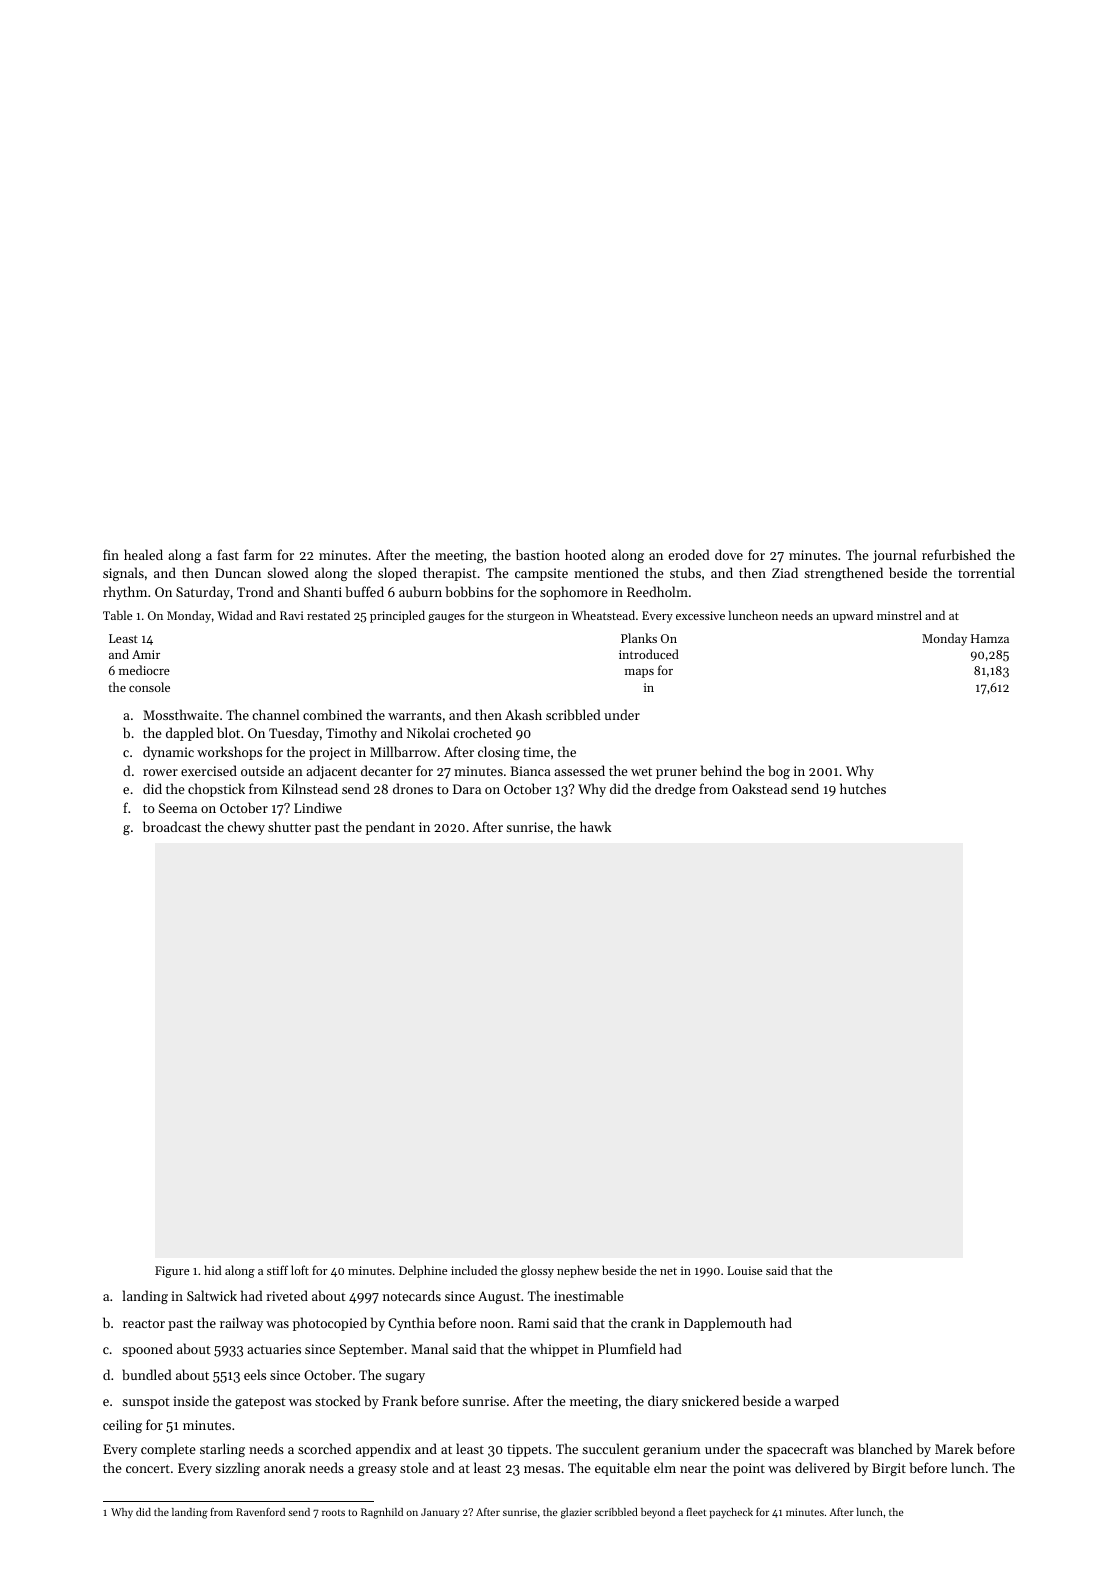 The height and width of the screenshot is (1582, 1118). What do you see at coordinates (143, 554) in the screenshot?
I see `healed` at bounding box center [143, 554].
